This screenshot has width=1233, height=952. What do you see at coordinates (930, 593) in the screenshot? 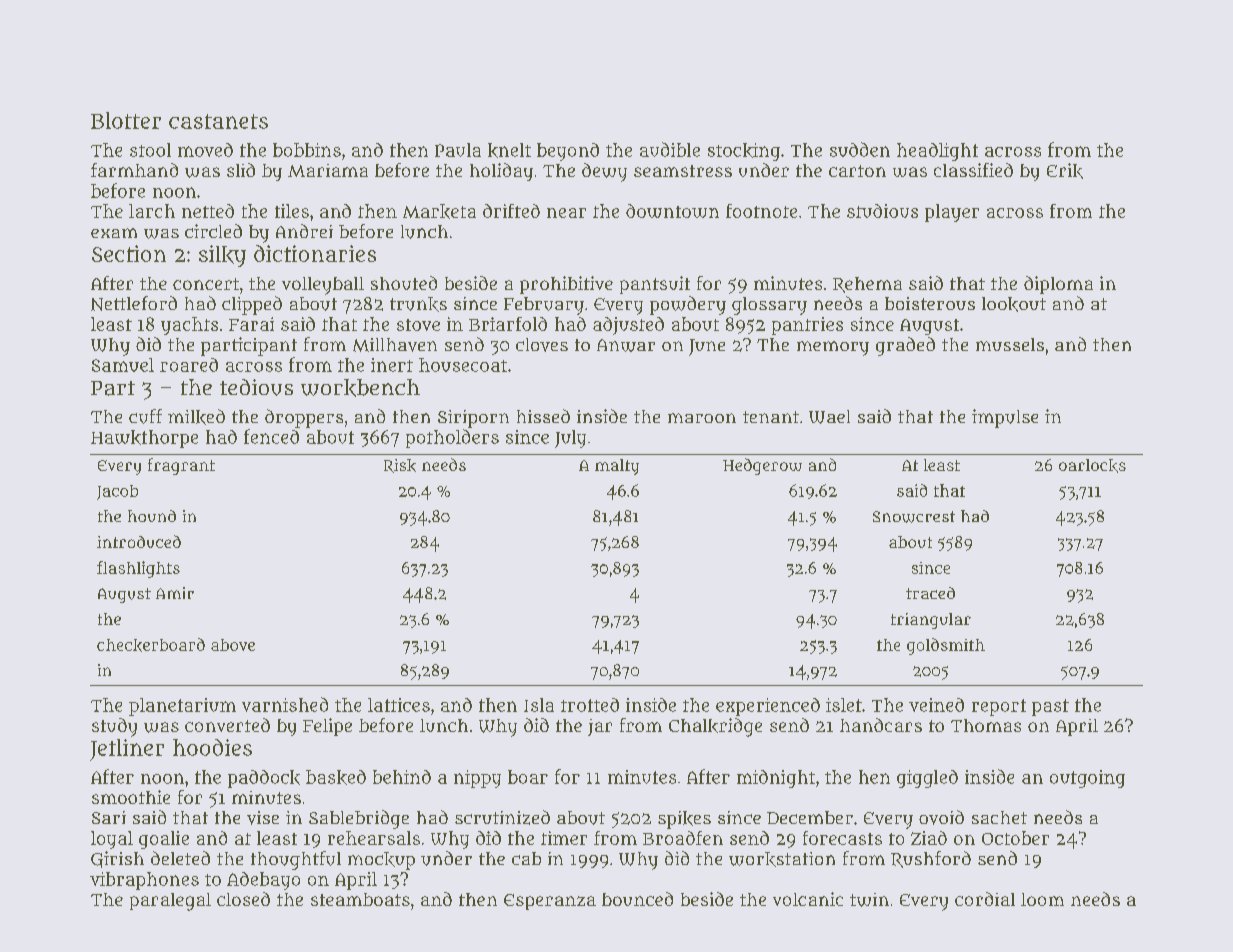
I see `traced` at bounding box center [930, 593].
